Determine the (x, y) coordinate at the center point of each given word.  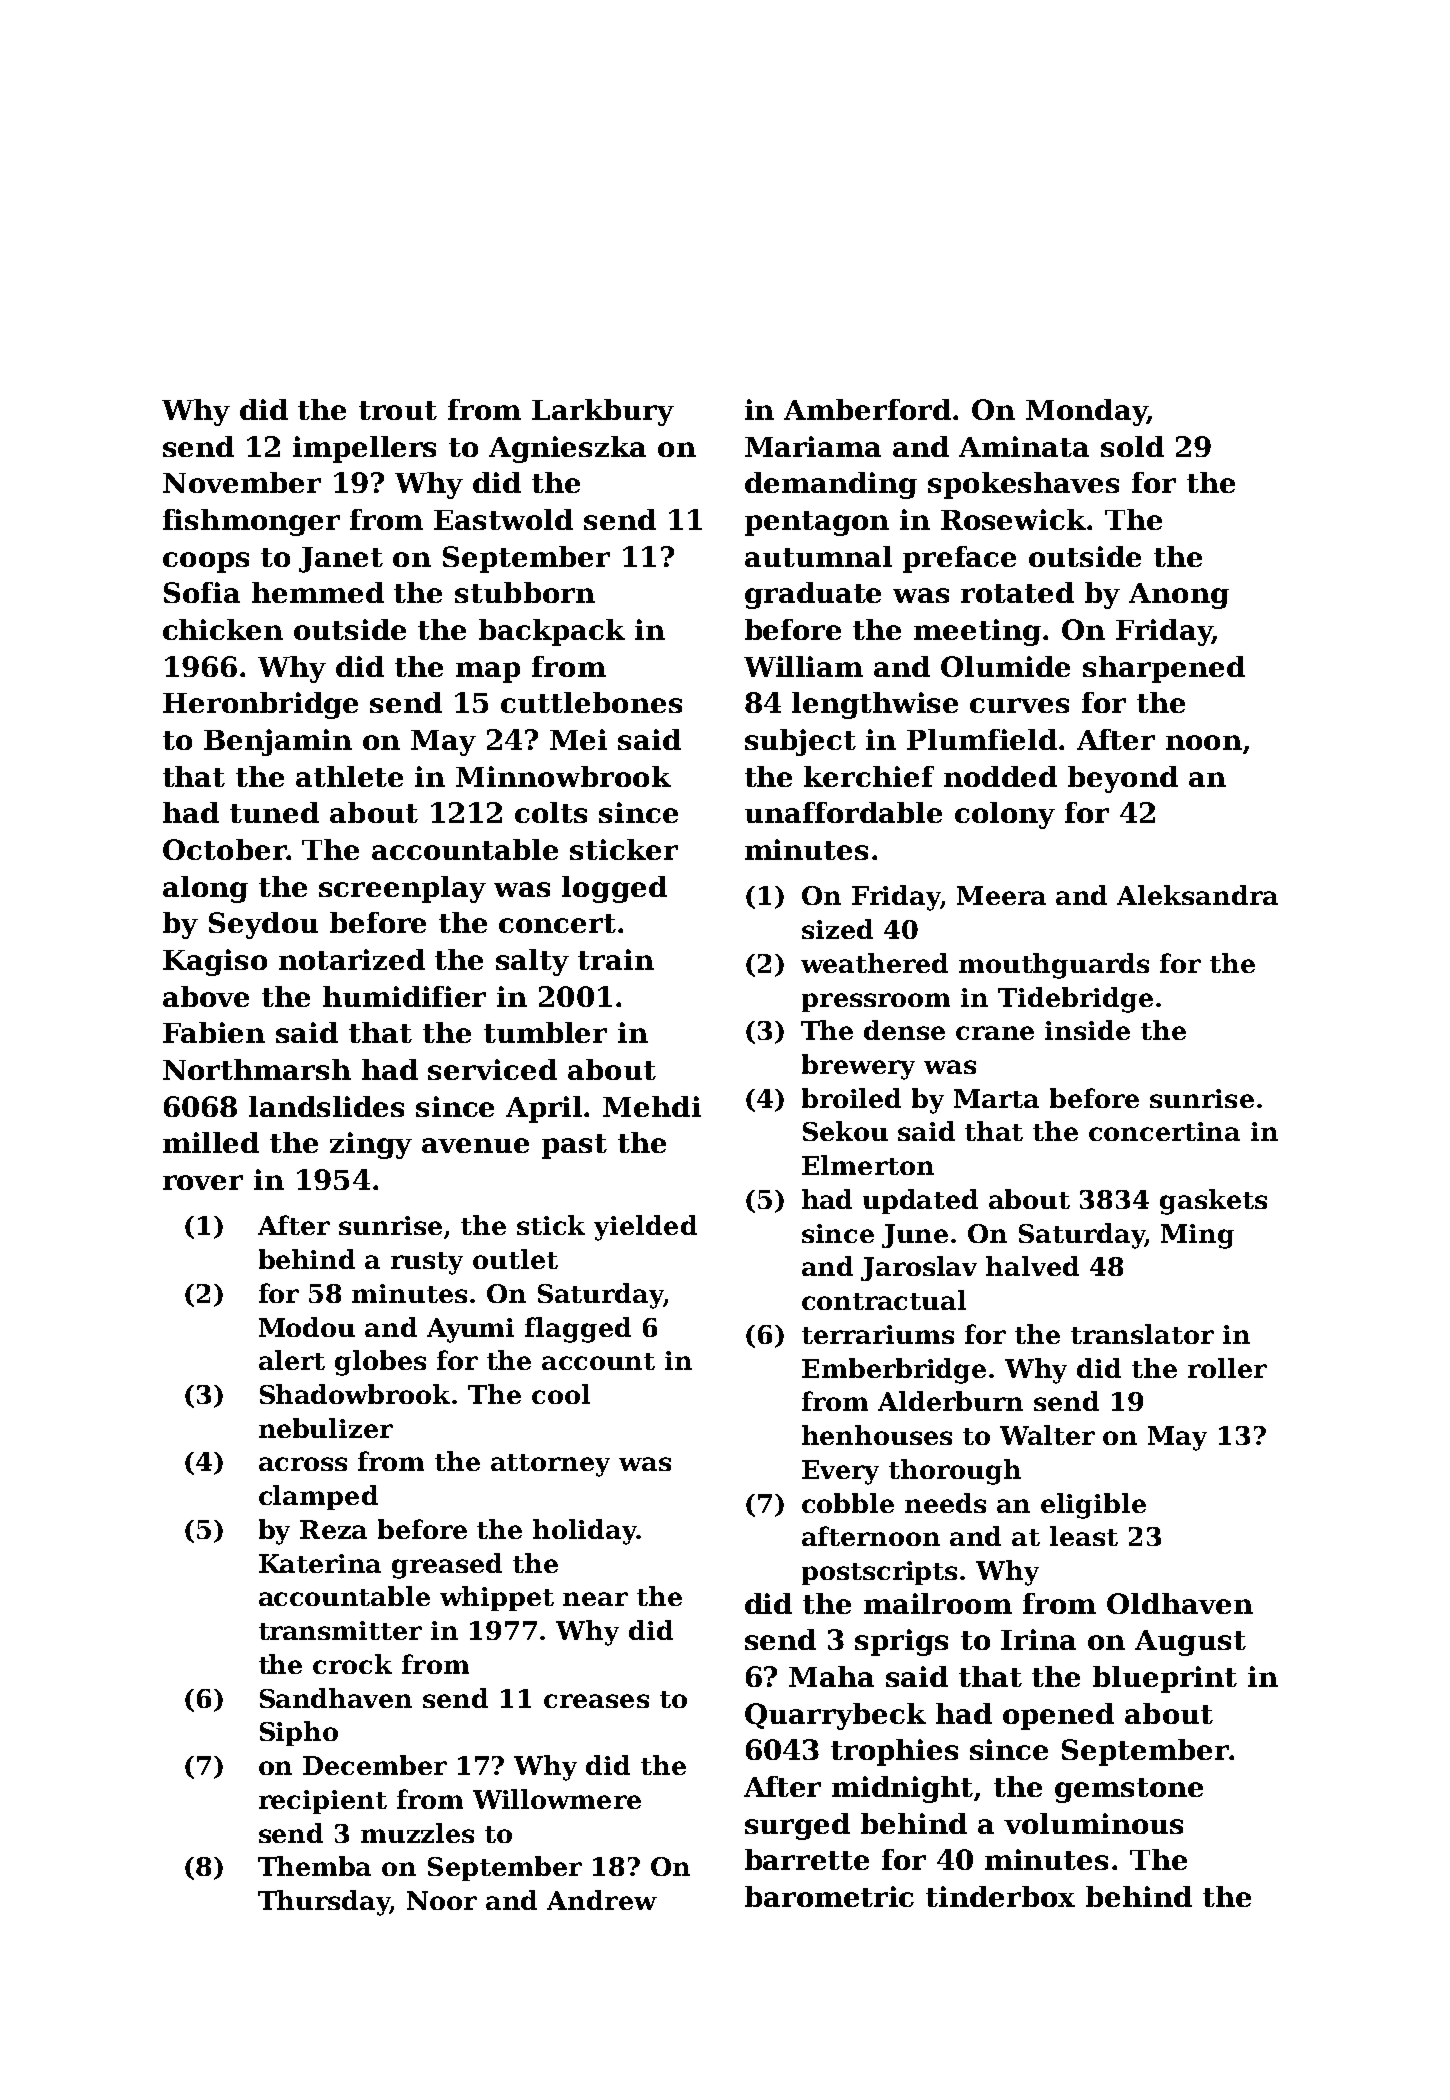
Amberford (867, 409)
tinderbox (1000, 1896)
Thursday (324, 1903)
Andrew (602, 1900)
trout (398, 410)
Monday (1086, 412)
